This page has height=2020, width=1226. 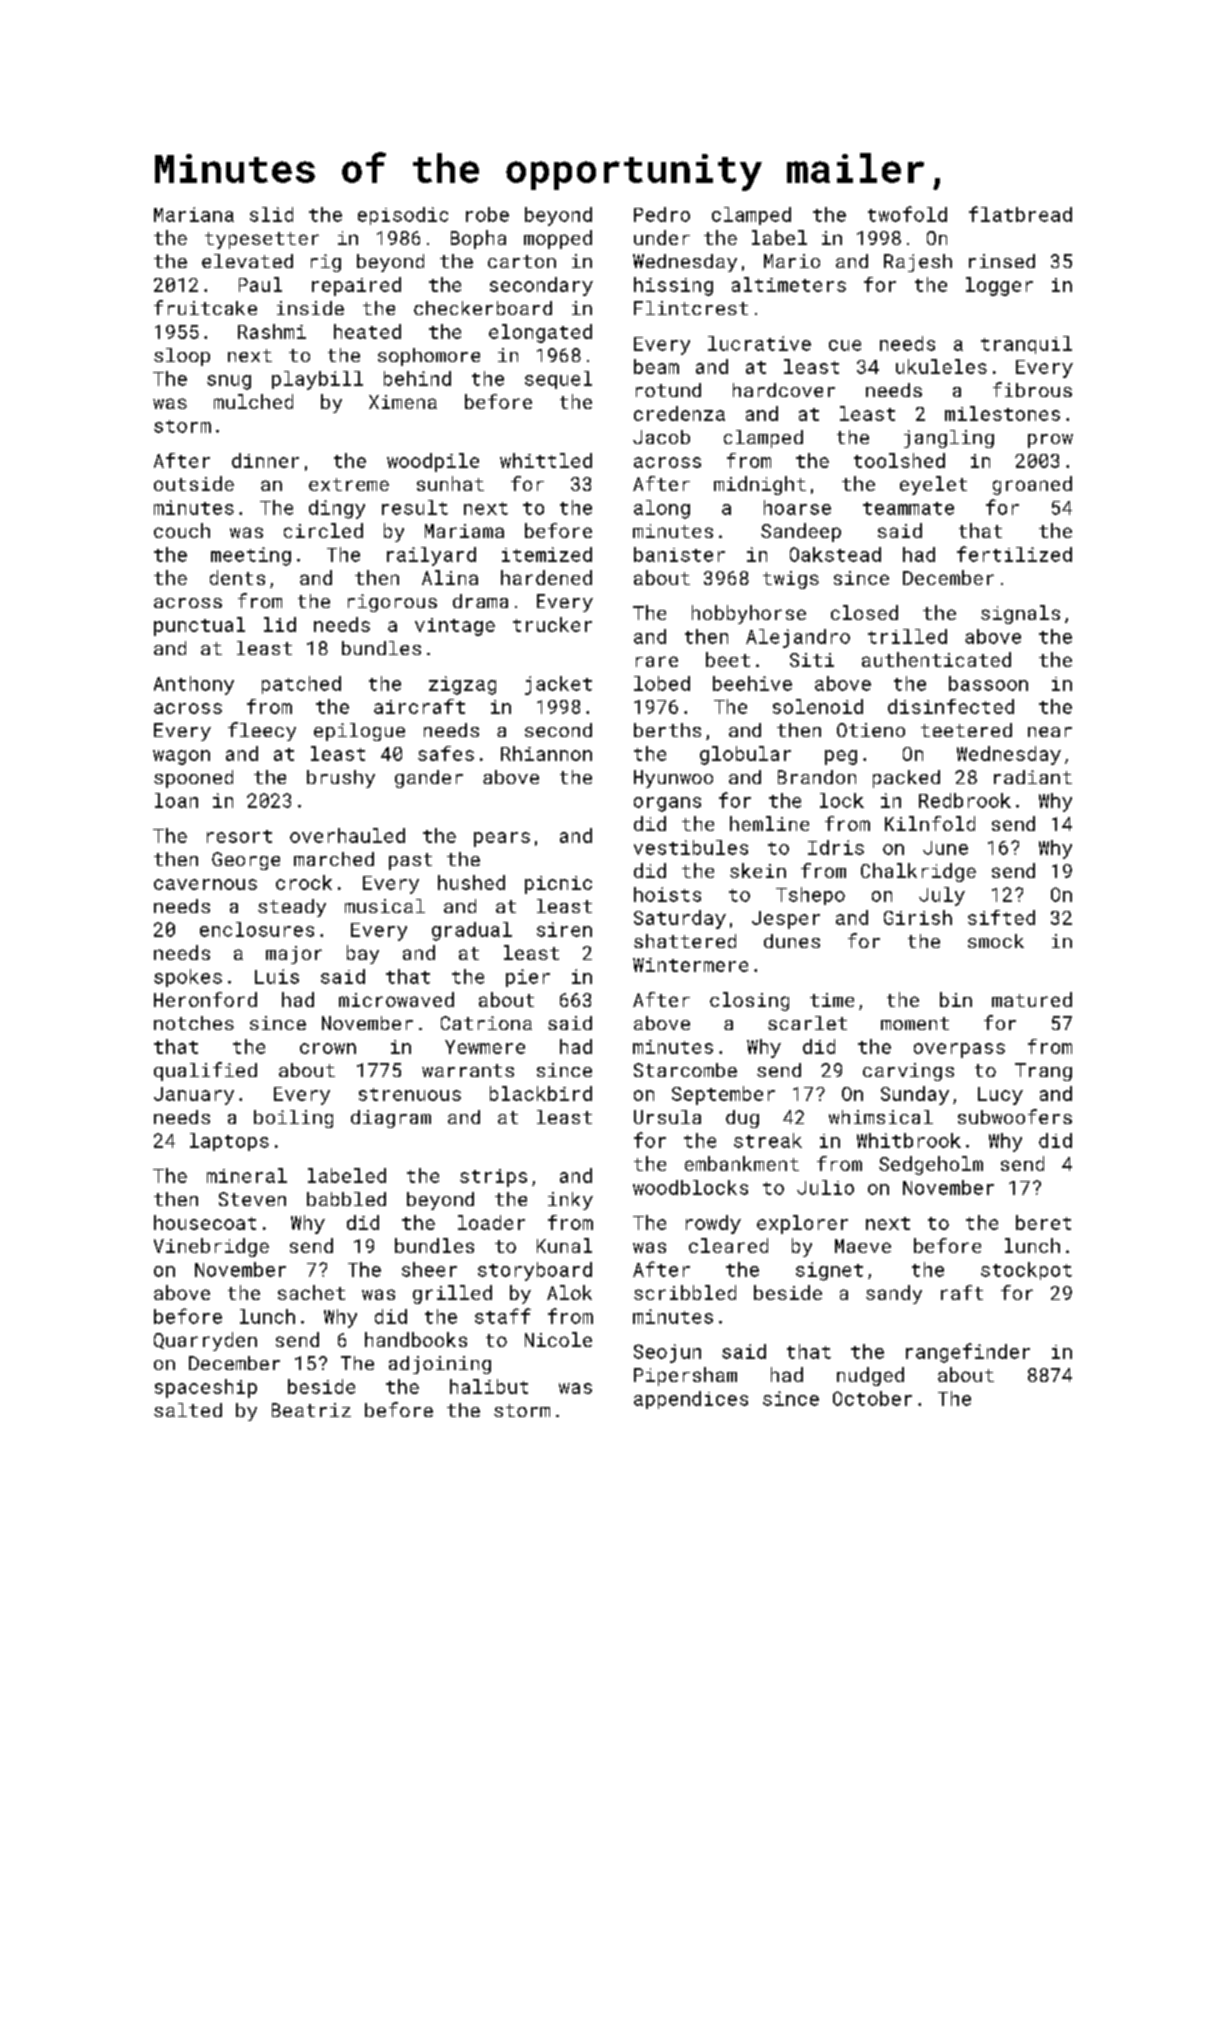 What do you see at coordinates (872, 1398) in the page?
I see `October` at bounding box center [872, 1398].
